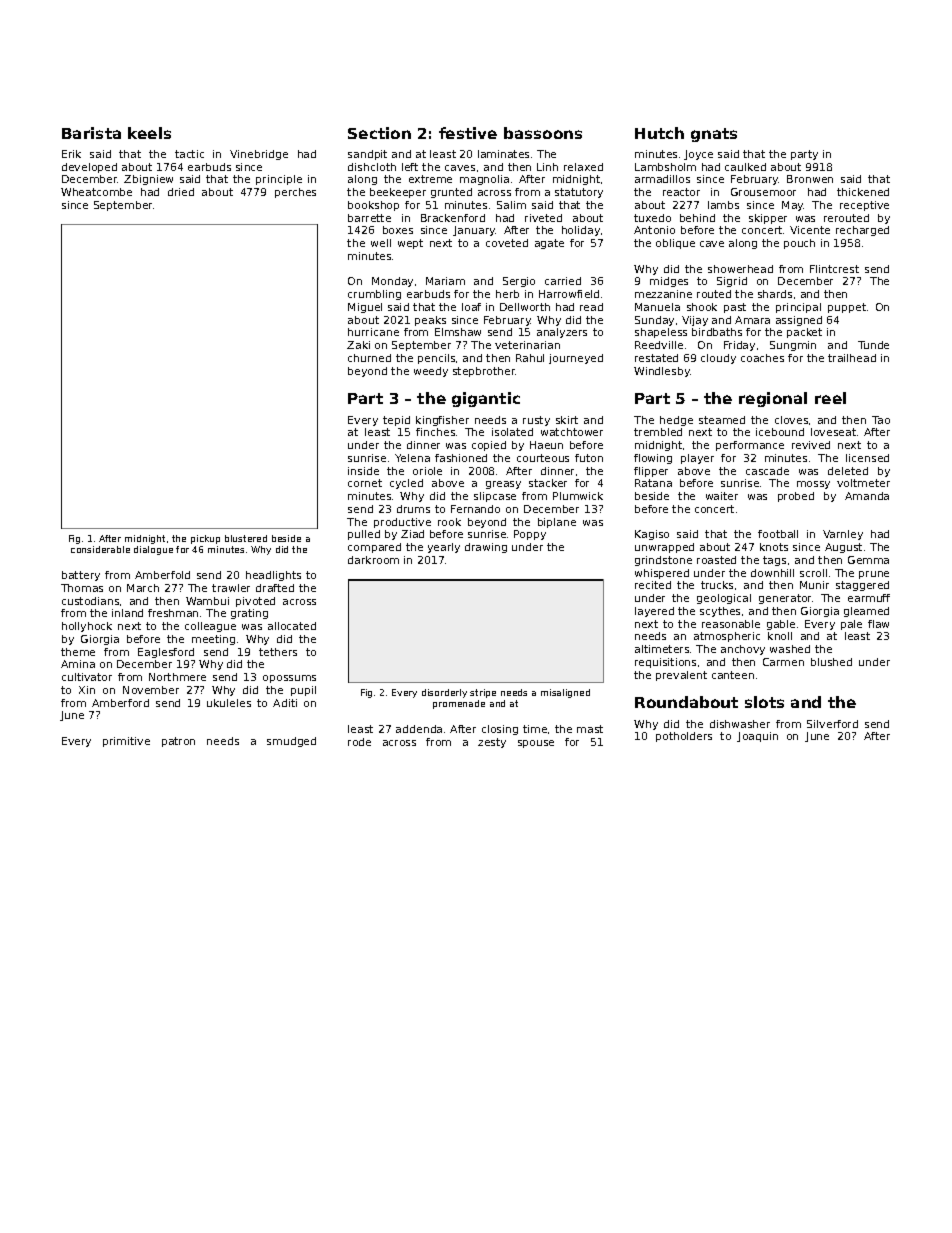 The image size is (952, 1233). What do you see at coordinates (543, 133) in the image?
I see `bassoons` at bounding box center [543, 133].
